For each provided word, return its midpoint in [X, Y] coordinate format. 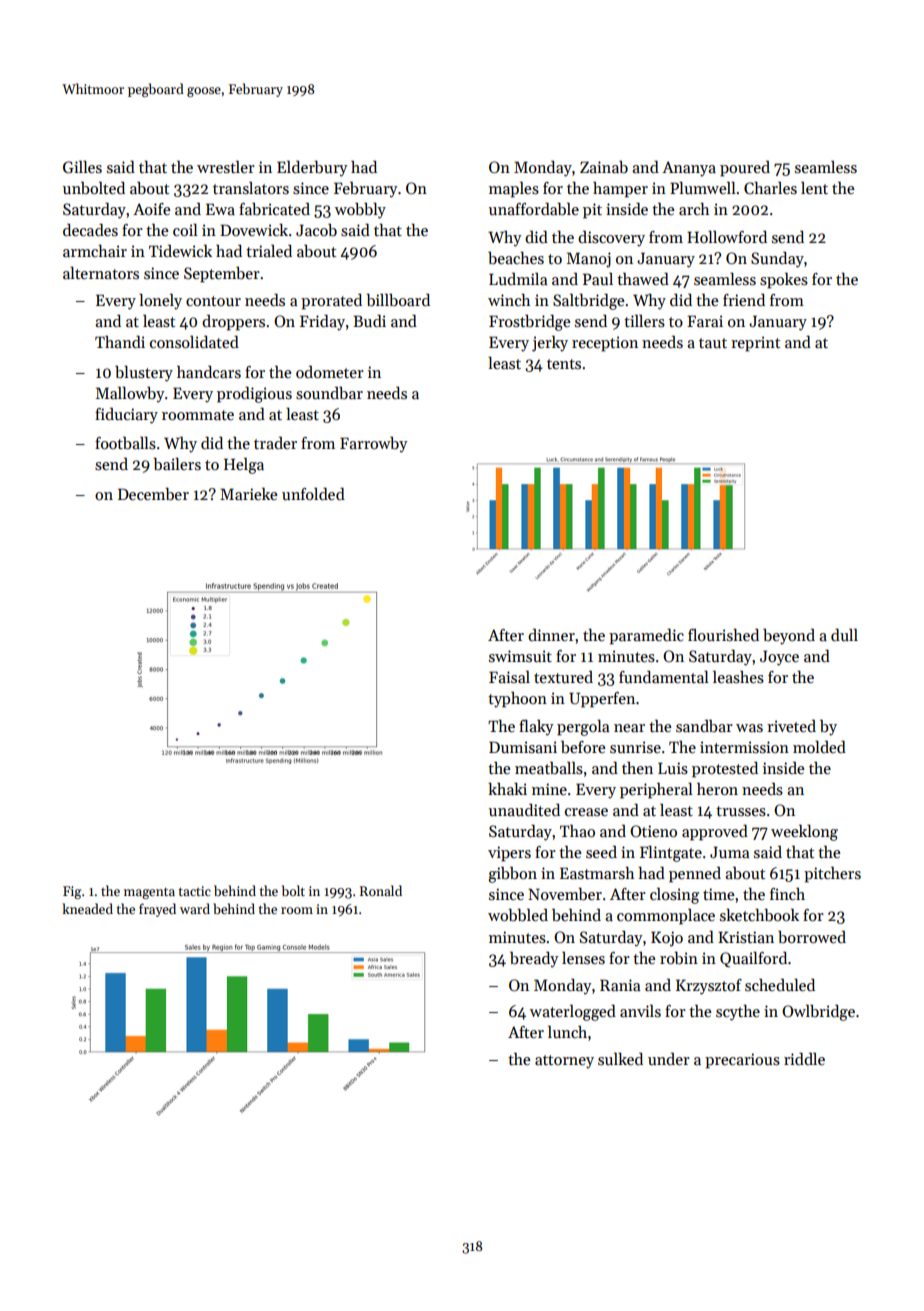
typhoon [517, 699]
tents [564, 364]
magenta [149, 893]
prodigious [254, 394]
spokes [784, 281]
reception [605, 344]
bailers [177, 464]
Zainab [604, 166]
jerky [550, 344]
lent [814, 187]
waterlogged [573, 1012]
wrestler [226, 167]
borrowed [812, 936]
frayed [157, 910]
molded [819, 746]
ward [195, 908]
